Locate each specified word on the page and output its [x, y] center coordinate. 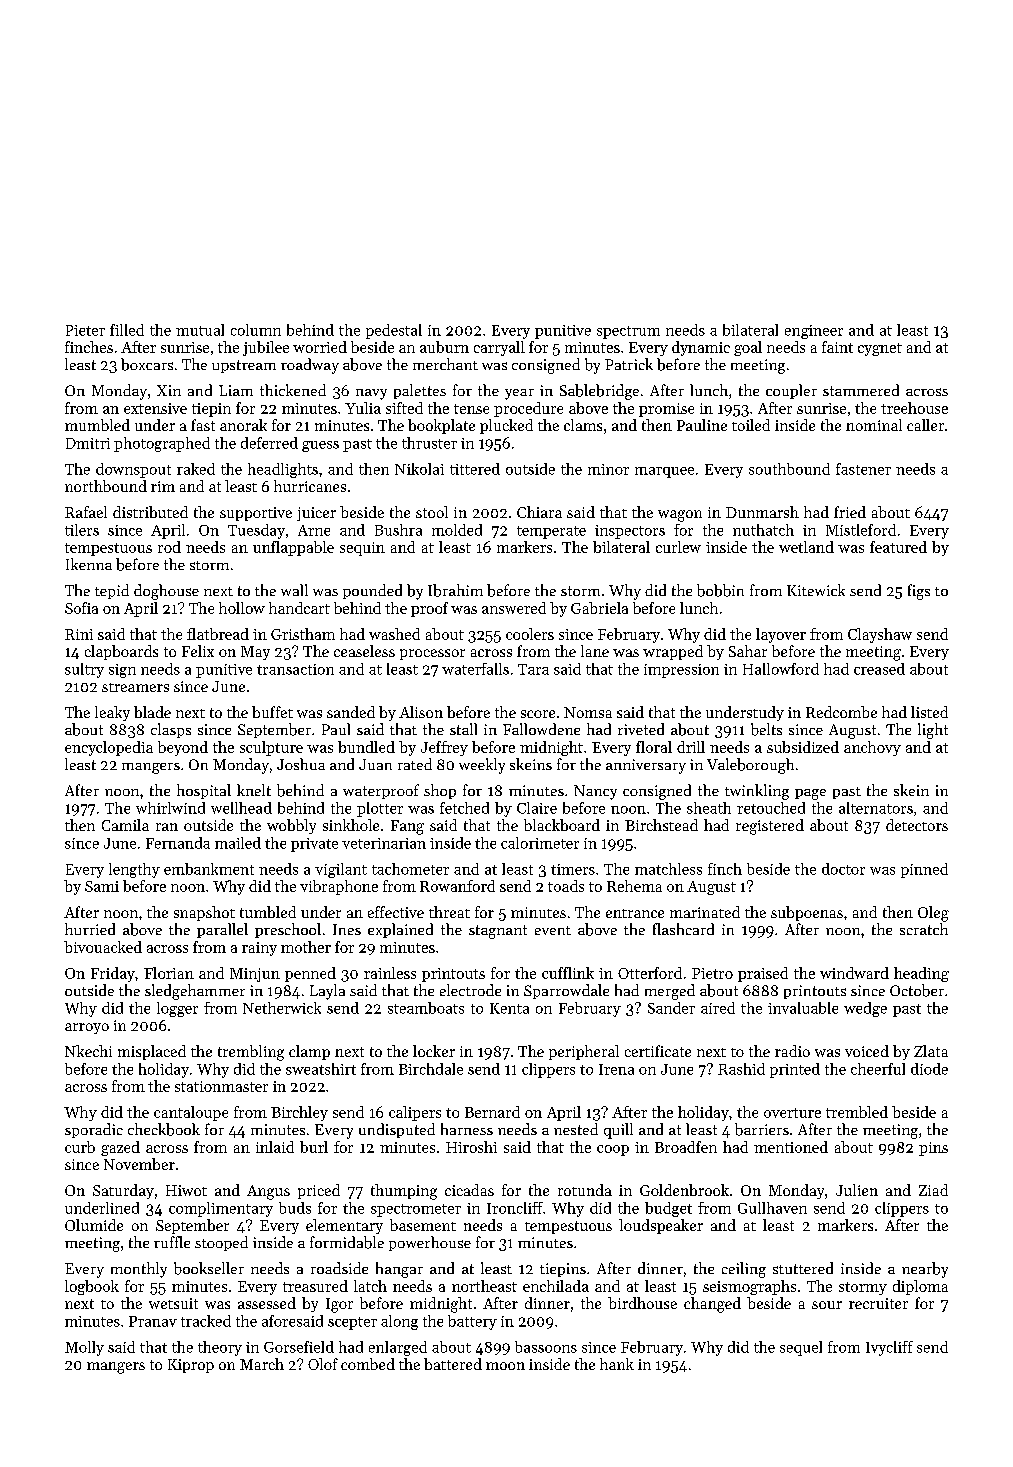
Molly [84, 1348]
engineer [814, 332]
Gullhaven [772, 1208]
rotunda [585, 1190]
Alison [421, 712]
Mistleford [861, 530]
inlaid [275, 1147]
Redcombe [841, 712]
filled [127, 330]
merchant [445, 364]
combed [368, 1364]
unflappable [293, 548]
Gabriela [599, 608]
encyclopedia [109, 748]
